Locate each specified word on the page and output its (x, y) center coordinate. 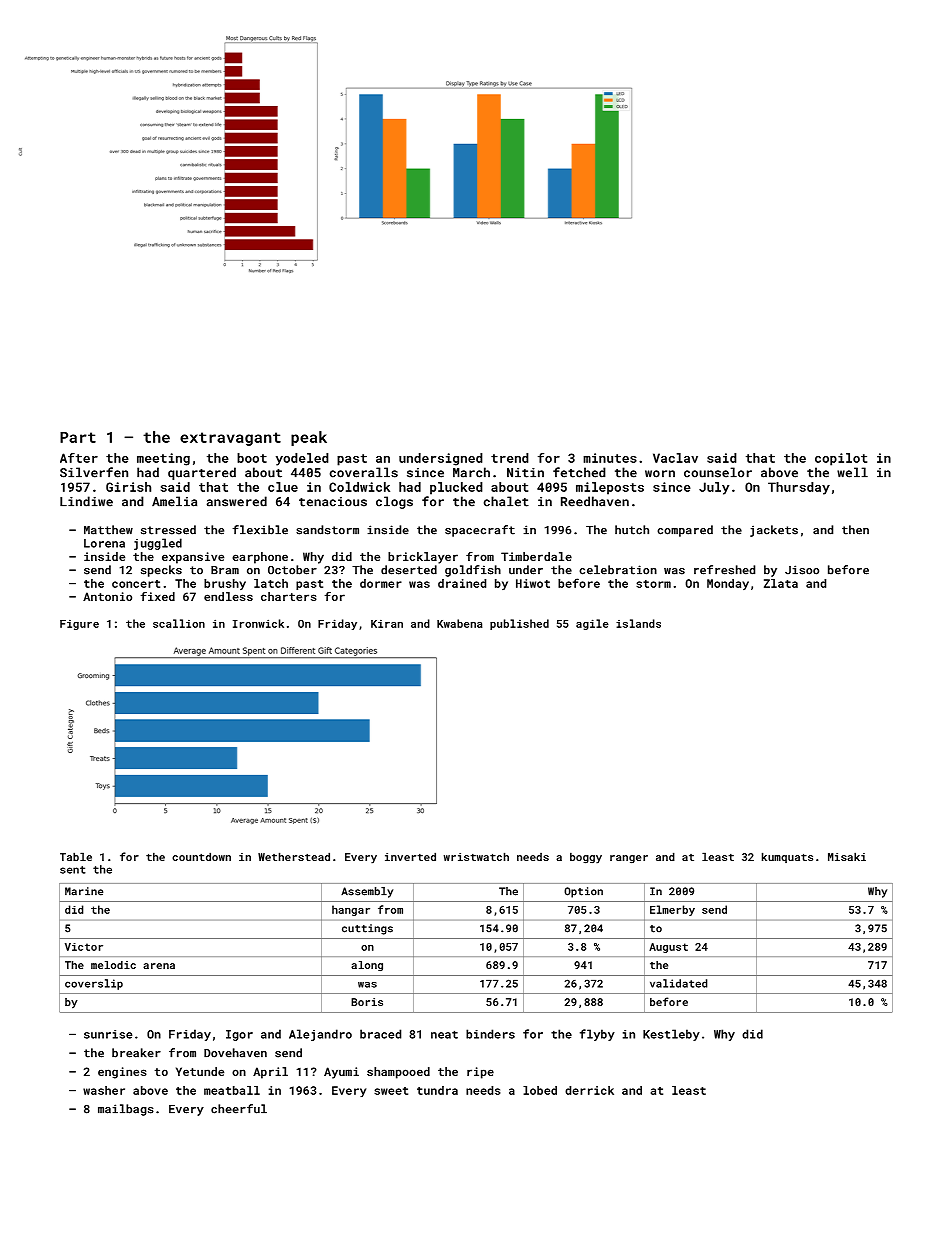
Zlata (781, 583)
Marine (84, 891)
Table (76, 856)
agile (592, 624)
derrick (589, 1090)
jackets (774, 531)
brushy (225, 584)
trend (510, 458)
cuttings (367, 929)
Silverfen (94, 472)
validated (678, 983)
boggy (586, 858)
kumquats (787, 857)
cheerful (239, 1109)
